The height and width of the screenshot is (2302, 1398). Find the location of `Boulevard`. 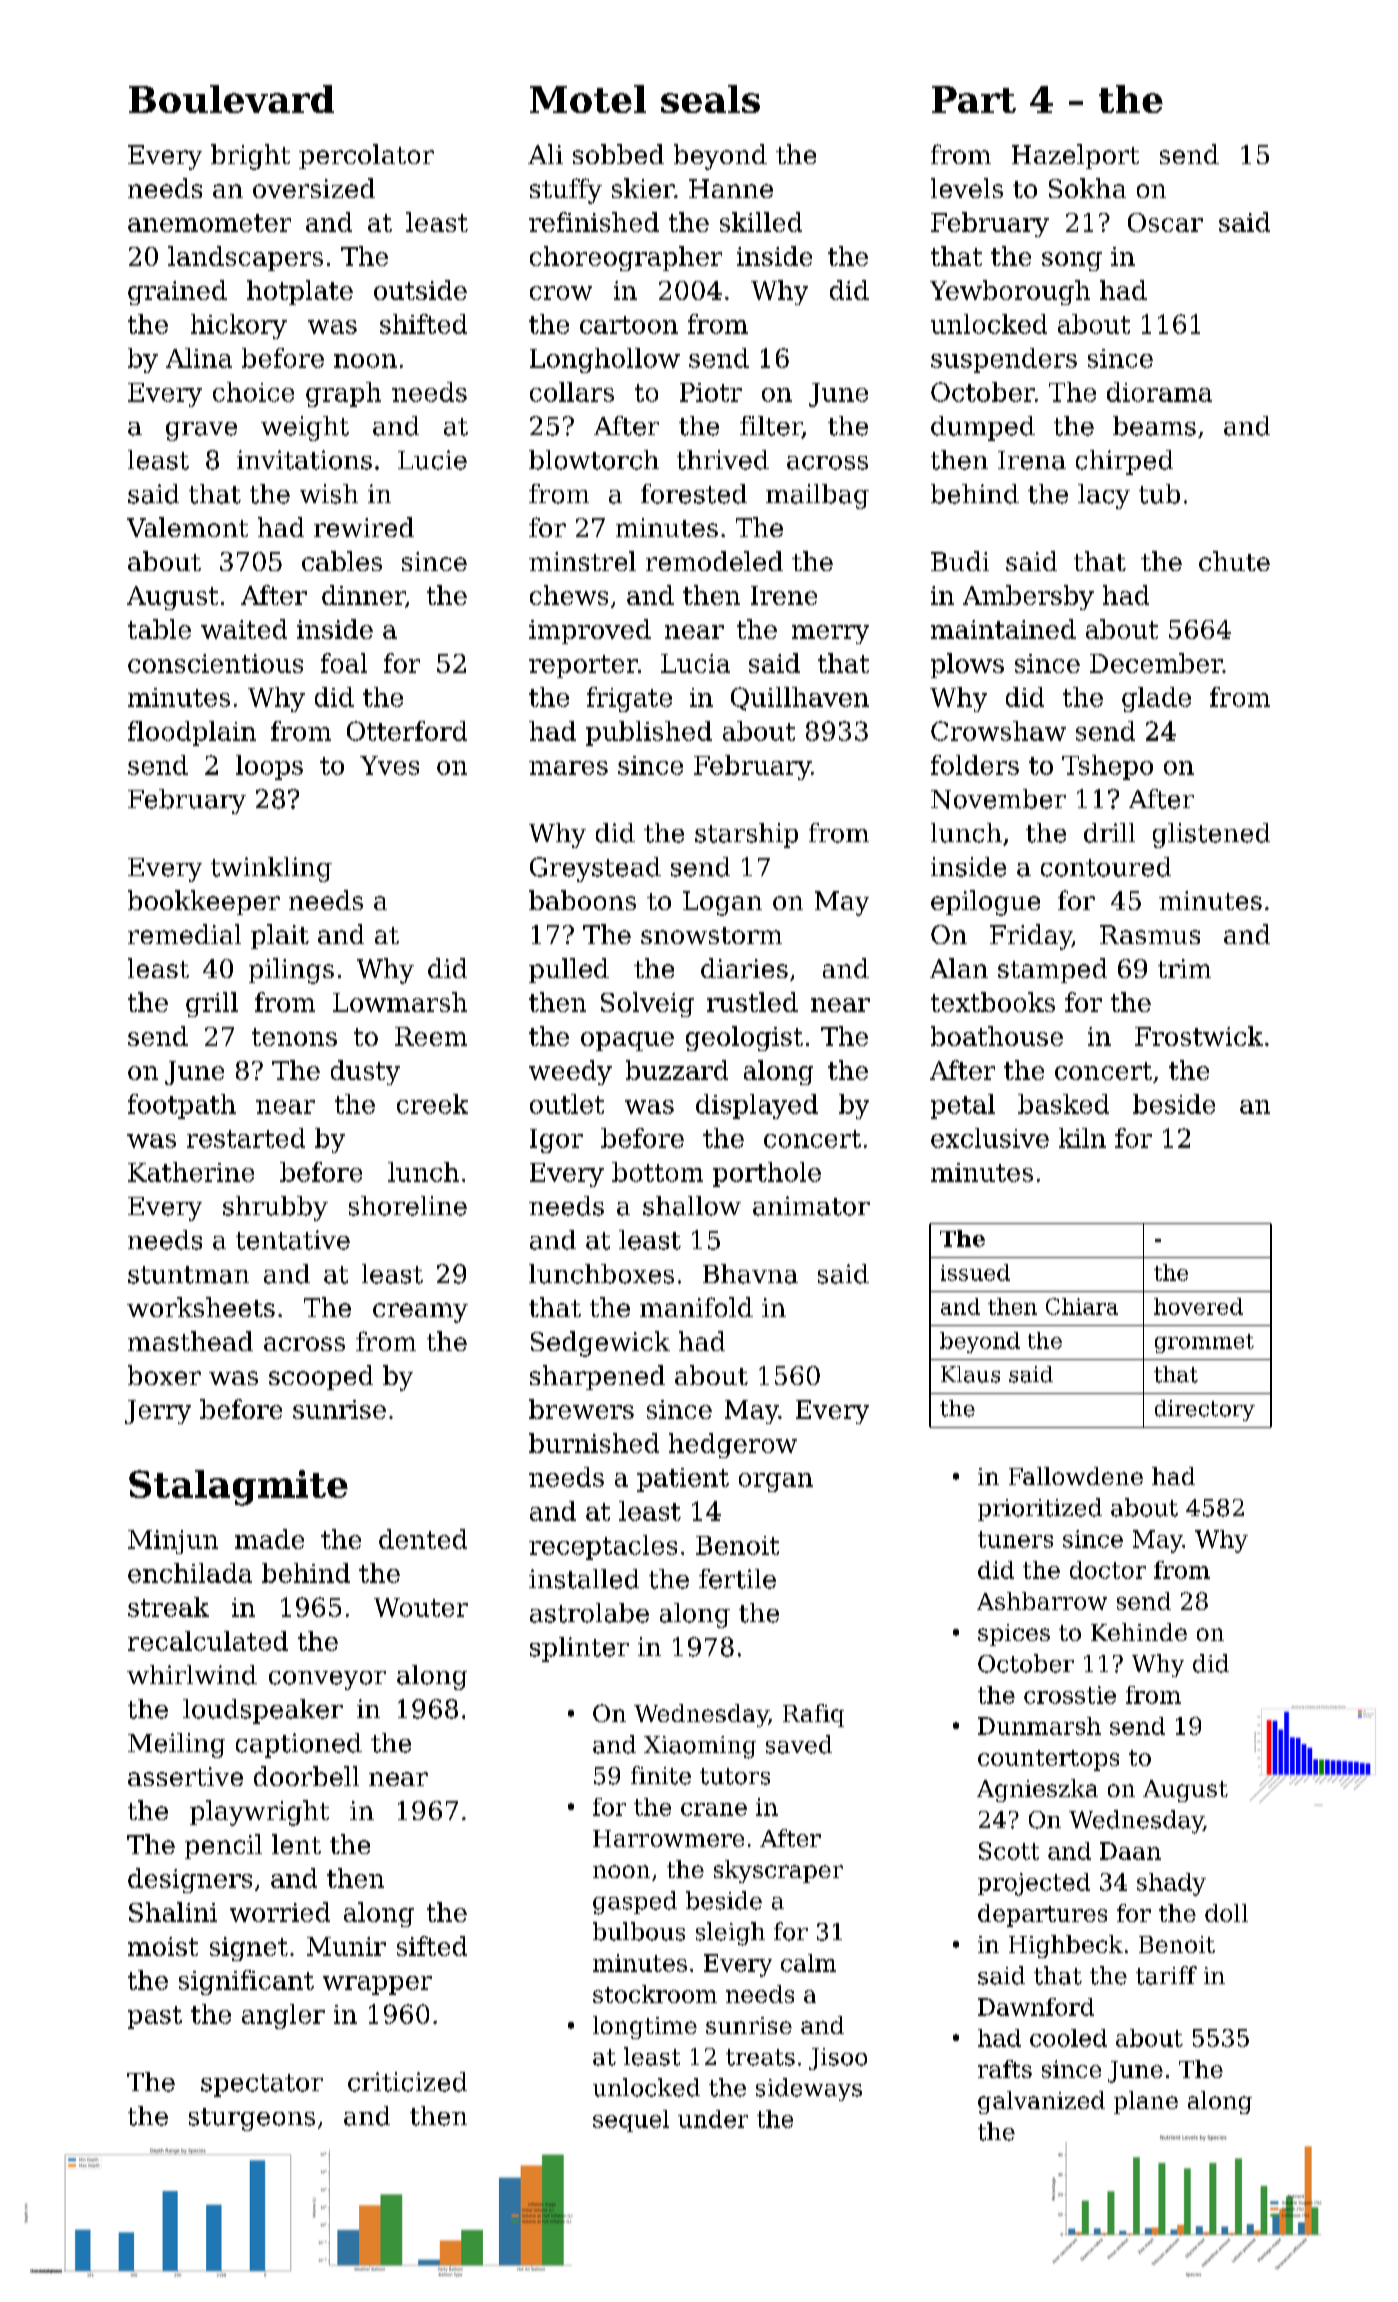

Boulevard is located at coordinates (231, 99).
